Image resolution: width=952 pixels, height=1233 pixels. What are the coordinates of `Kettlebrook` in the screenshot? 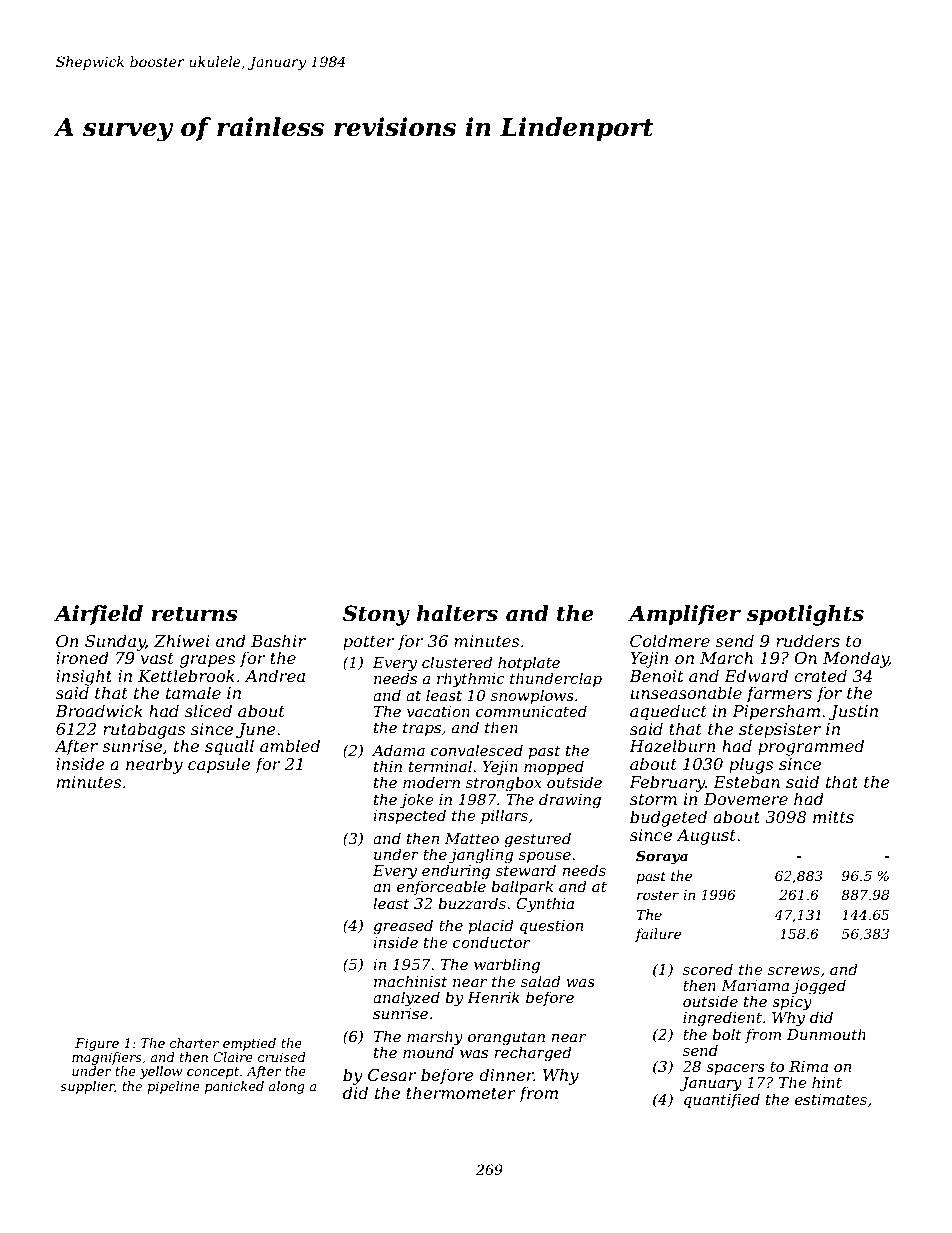 It's located at (186, 675).
